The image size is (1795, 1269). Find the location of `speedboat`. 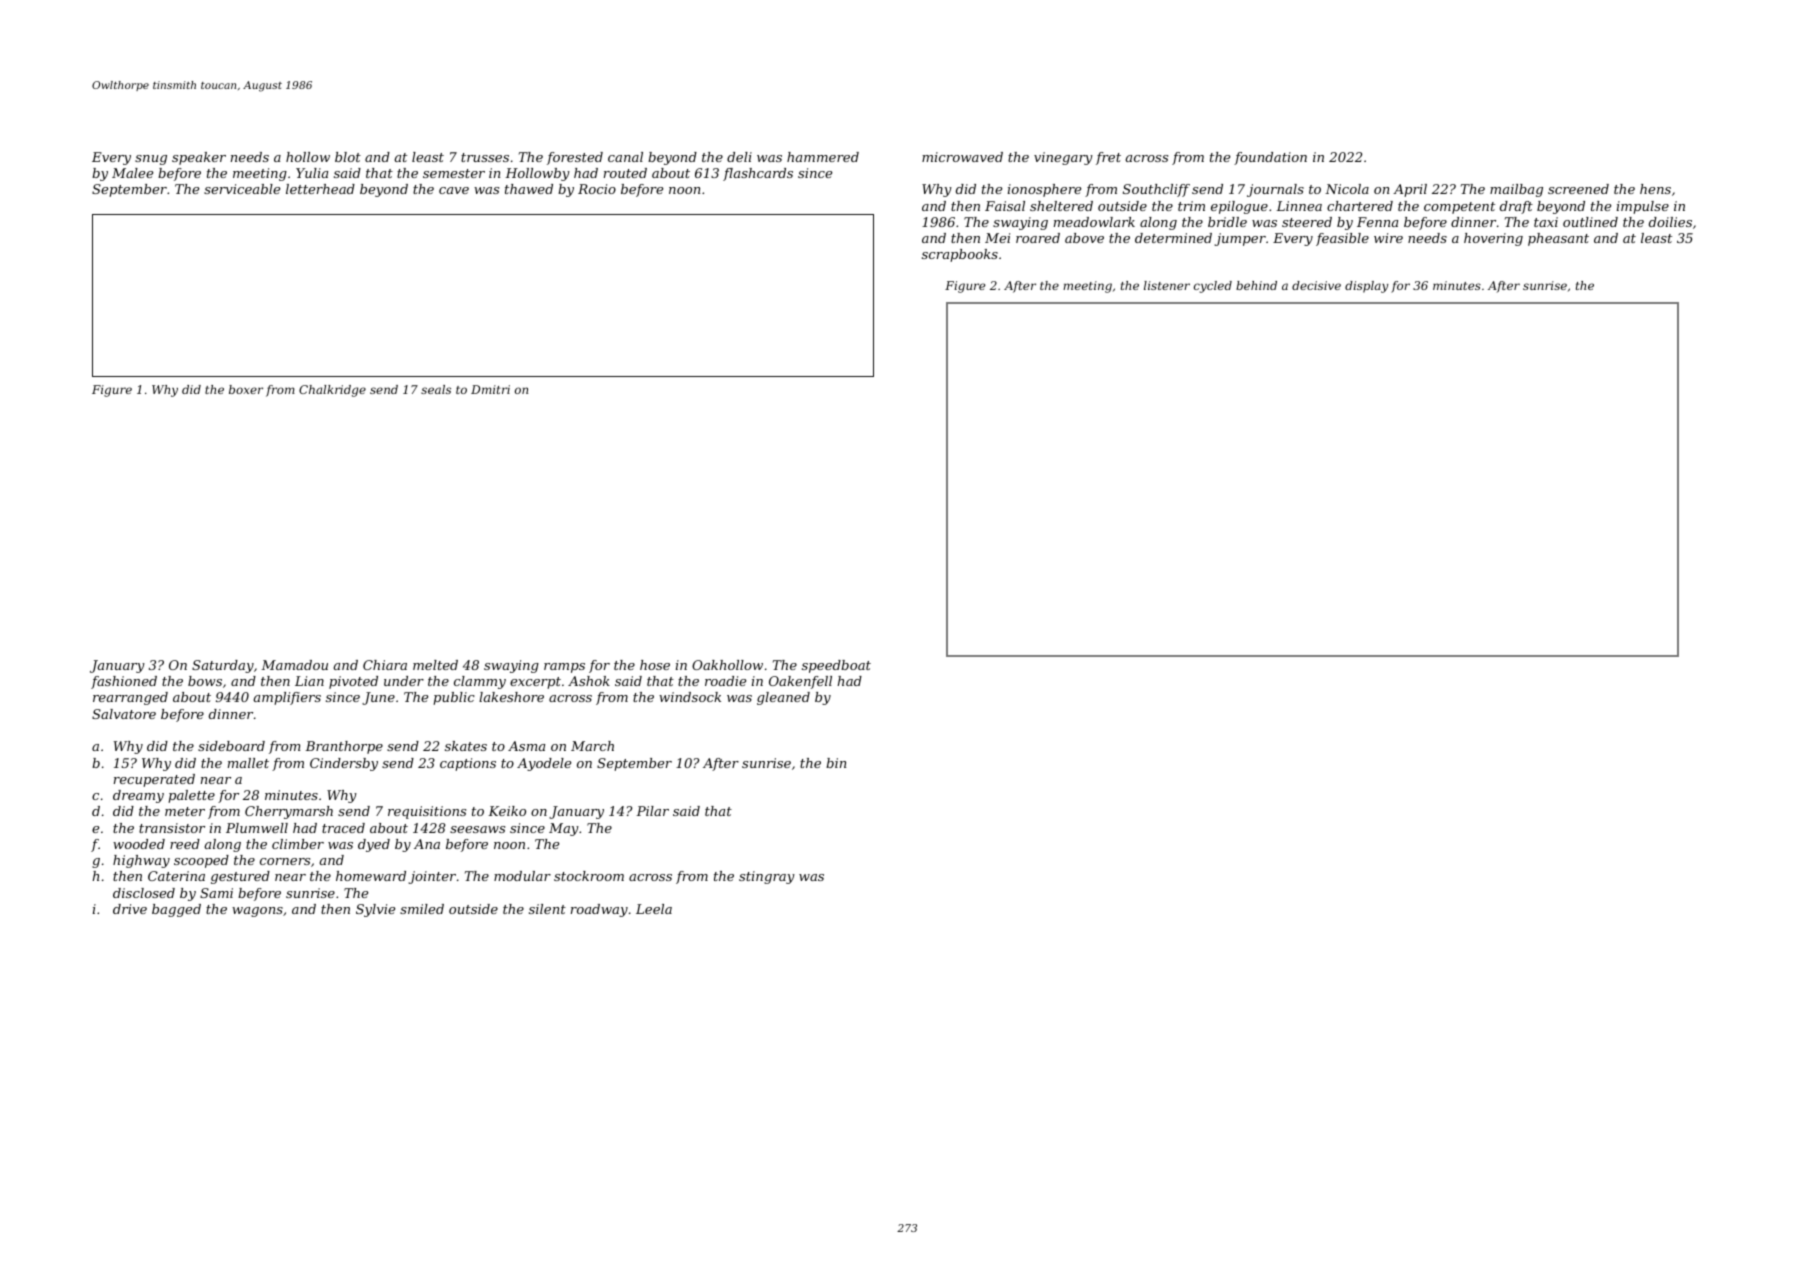

speedboat is located at coordinates (836, 666).
